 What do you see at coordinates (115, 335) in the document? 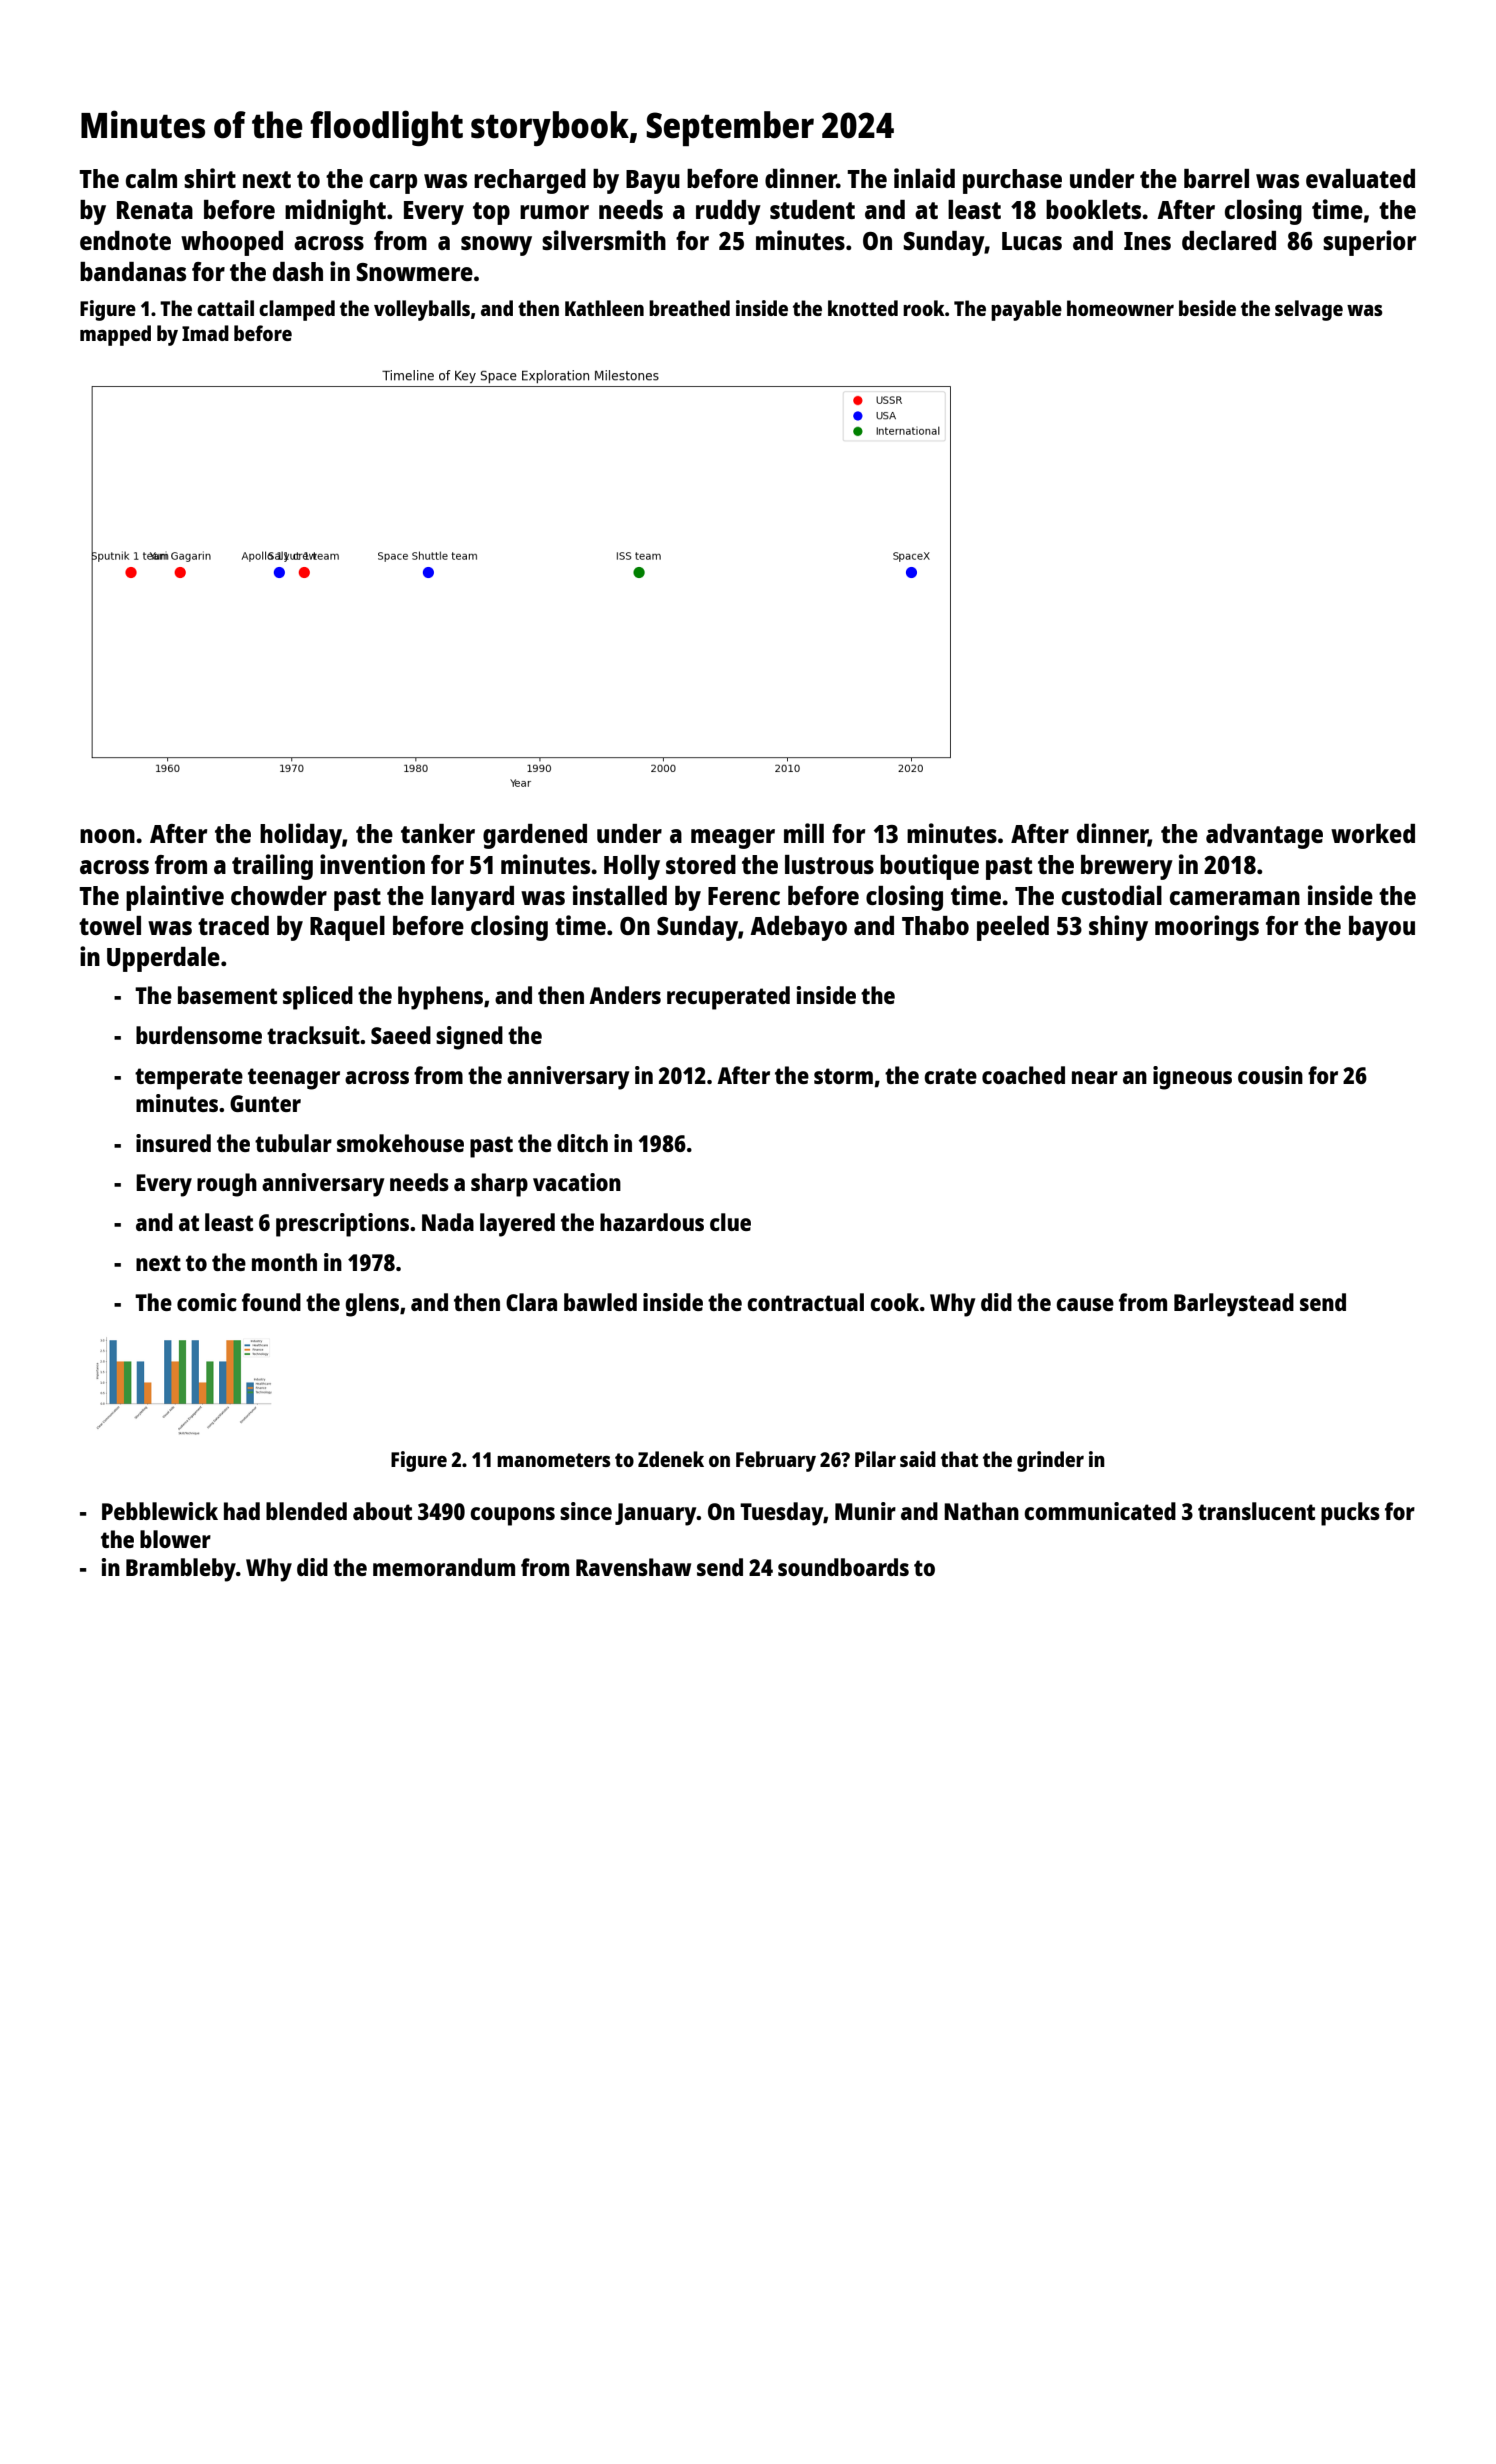
I see `mapped` at bounding box center [115, 335].
